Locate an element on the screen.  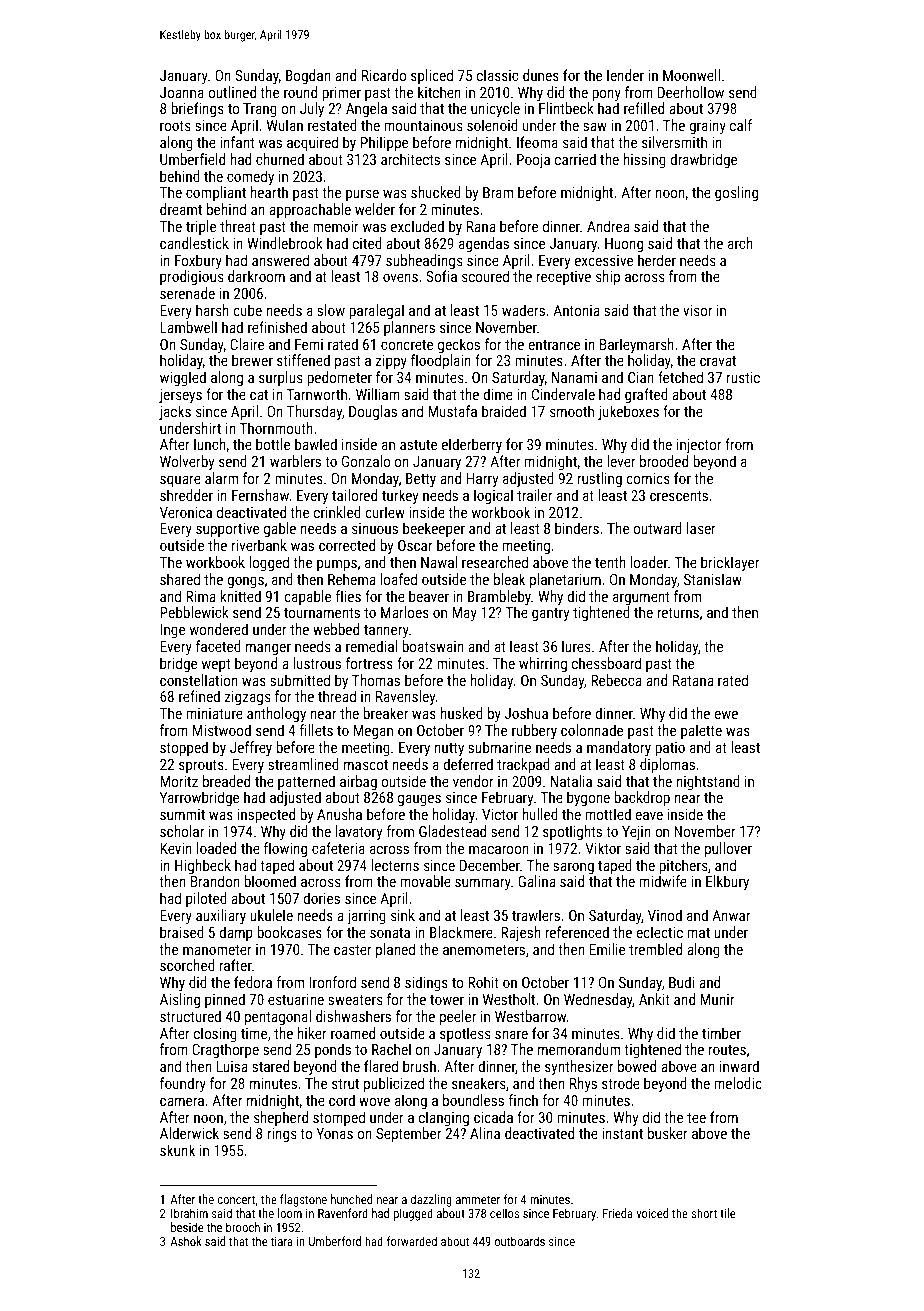
gosling is located at coordinates (736, 193).
